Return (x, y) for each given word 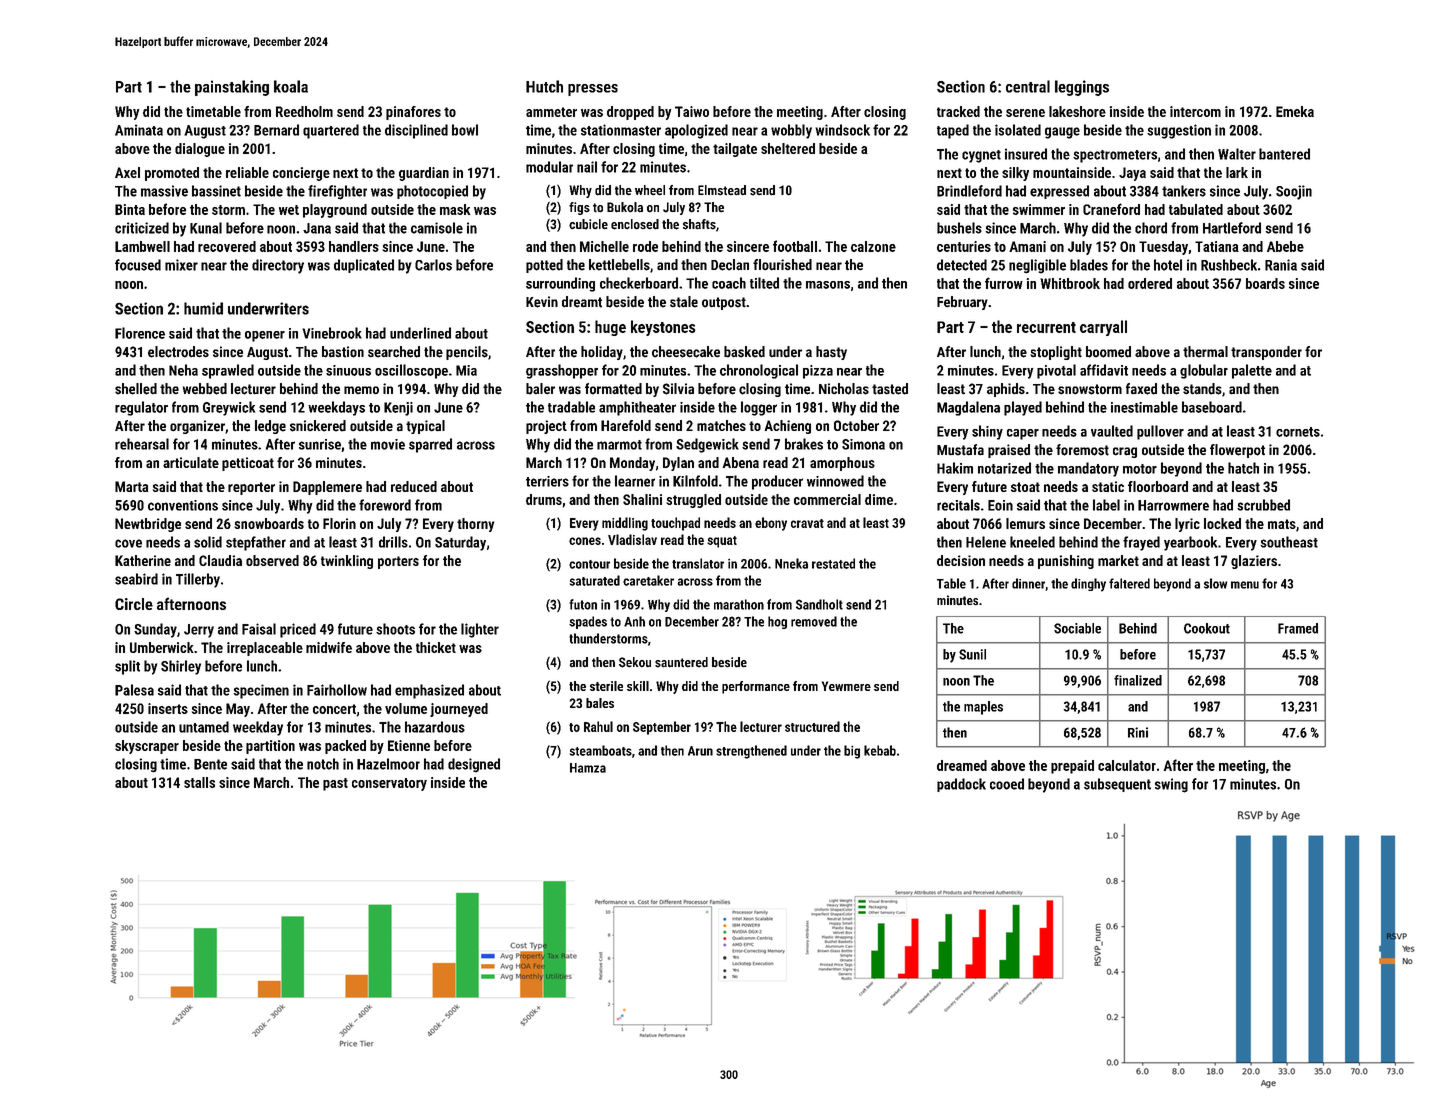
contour (589, 564)
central (1028, 86)
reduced (414, 486)
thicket (436, 647)
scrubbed (1263, 505)
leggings (1082, 88)
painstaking (232, 88)
